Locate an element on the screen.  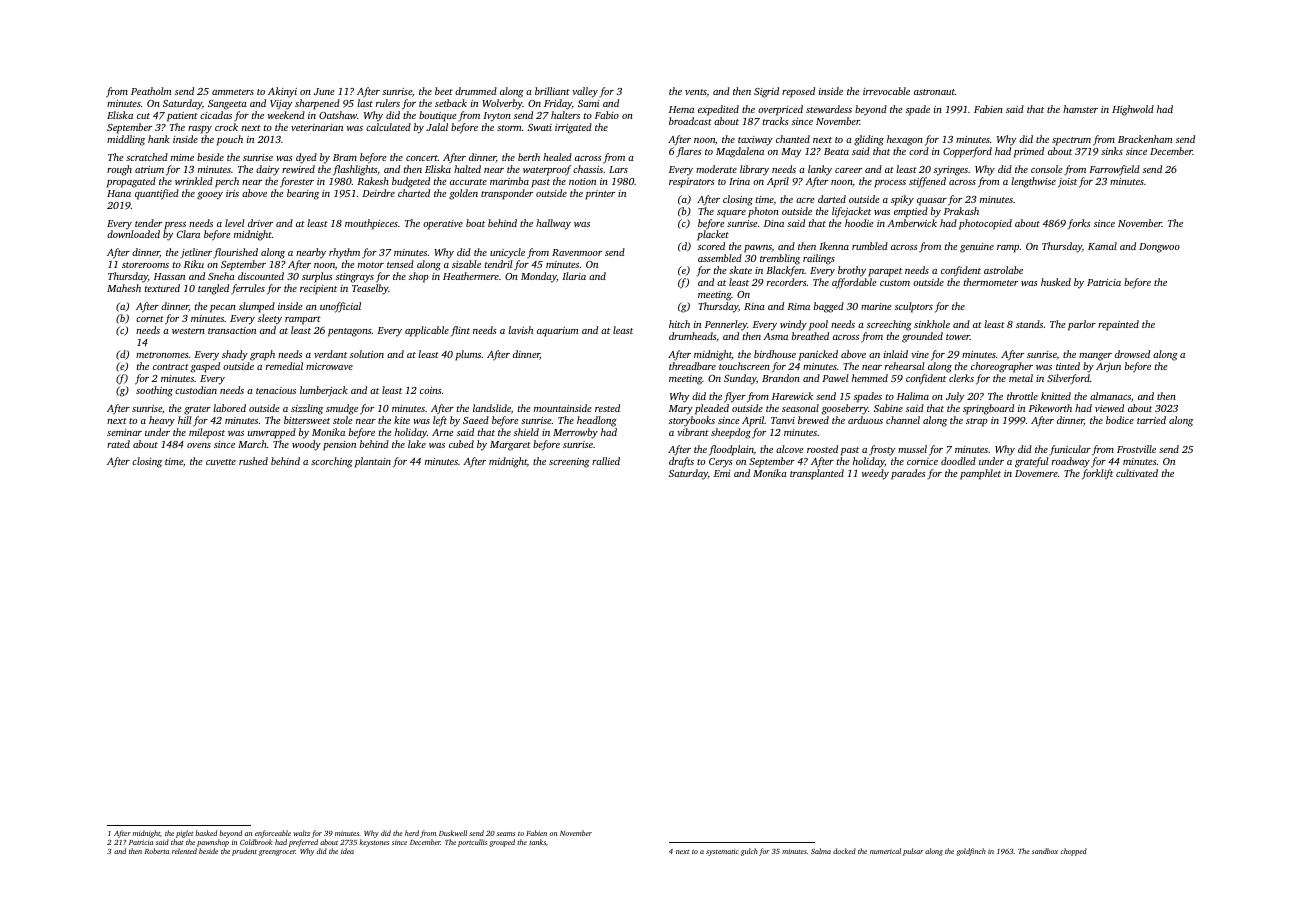
cicadas is located at coordinates (216, 115).
